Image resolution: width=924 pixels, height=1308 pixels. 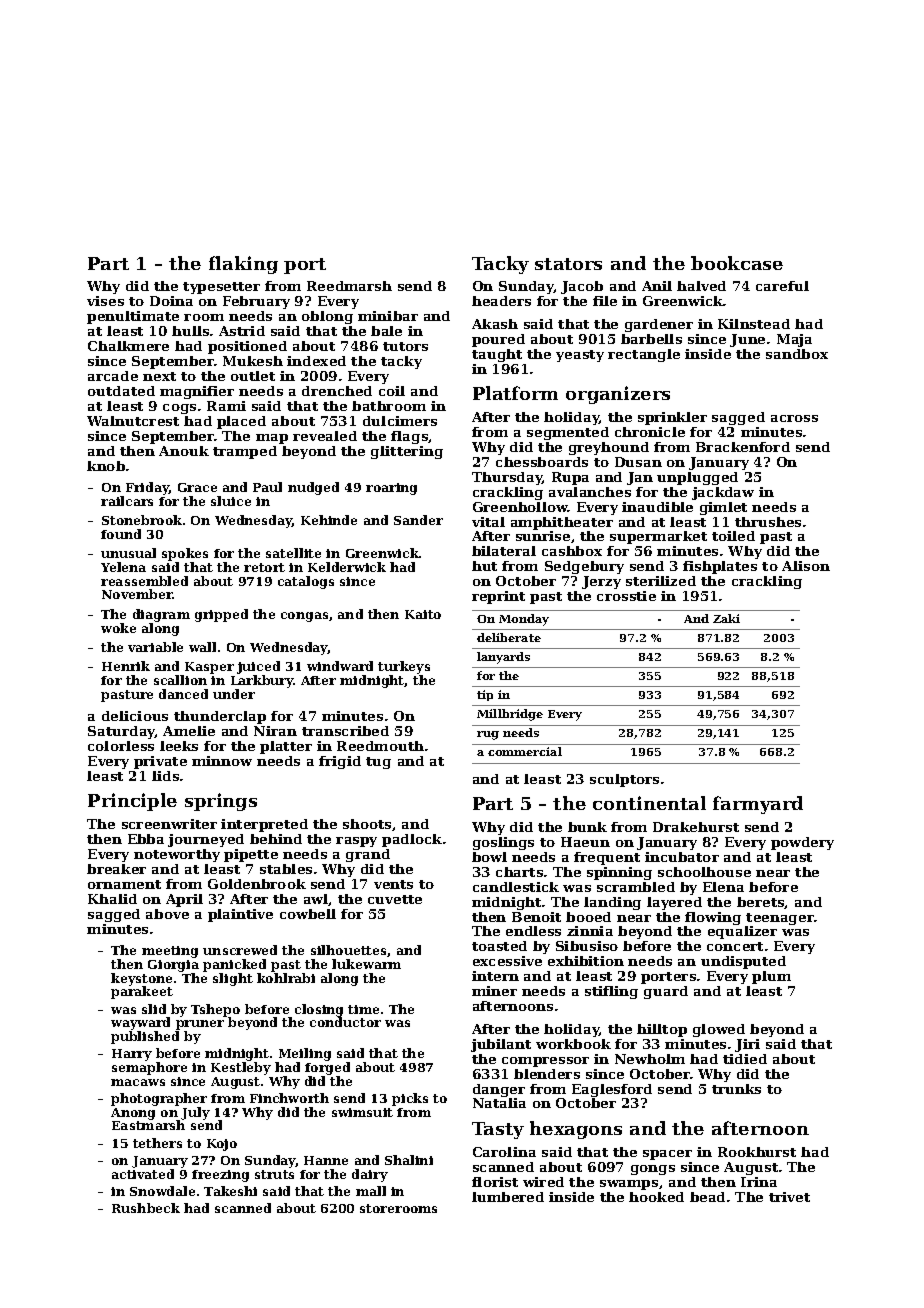 I want to click on mall, so click(x=371, y=1191).
